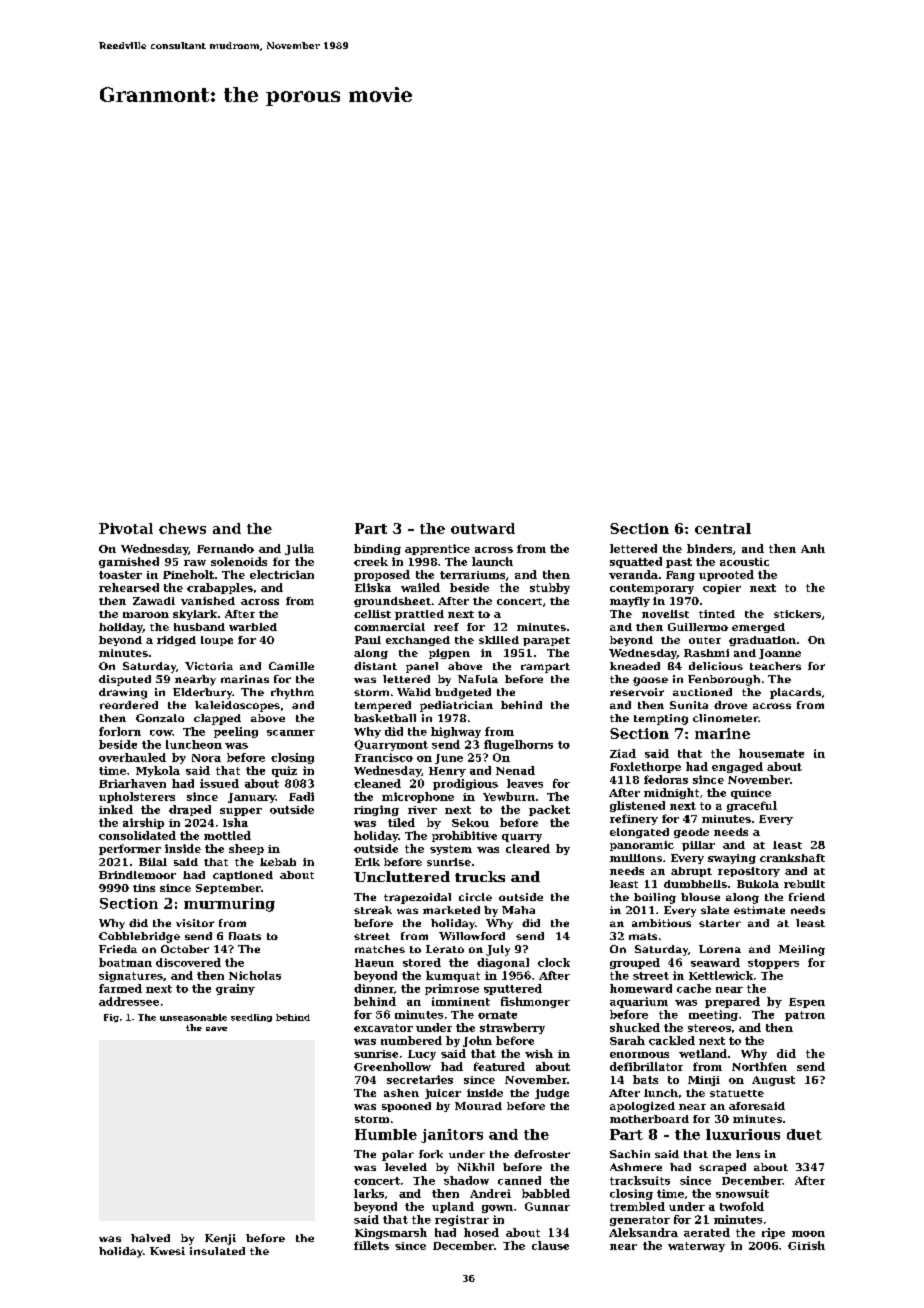 The width and height of the screenshot is (924, 1308). Describe the element at coordinates (167, 1251) in the screenshot. I see `Kwesi` at that location.
